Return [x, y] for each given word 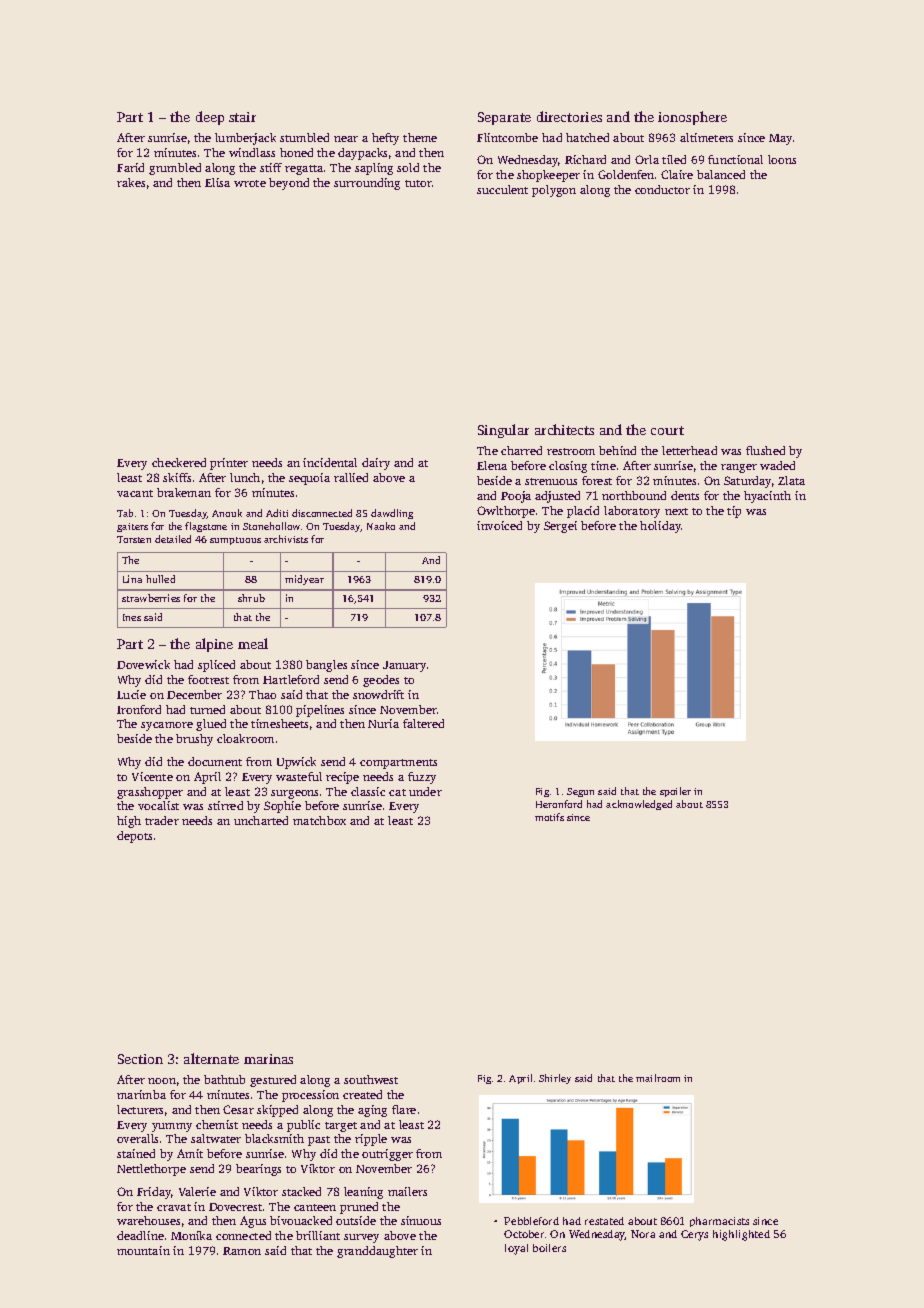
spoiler [675, 792]
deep [210, 118]
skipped [277, 1111]
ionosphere [692, 118]
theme [420, 137]
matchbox [319, 820]
